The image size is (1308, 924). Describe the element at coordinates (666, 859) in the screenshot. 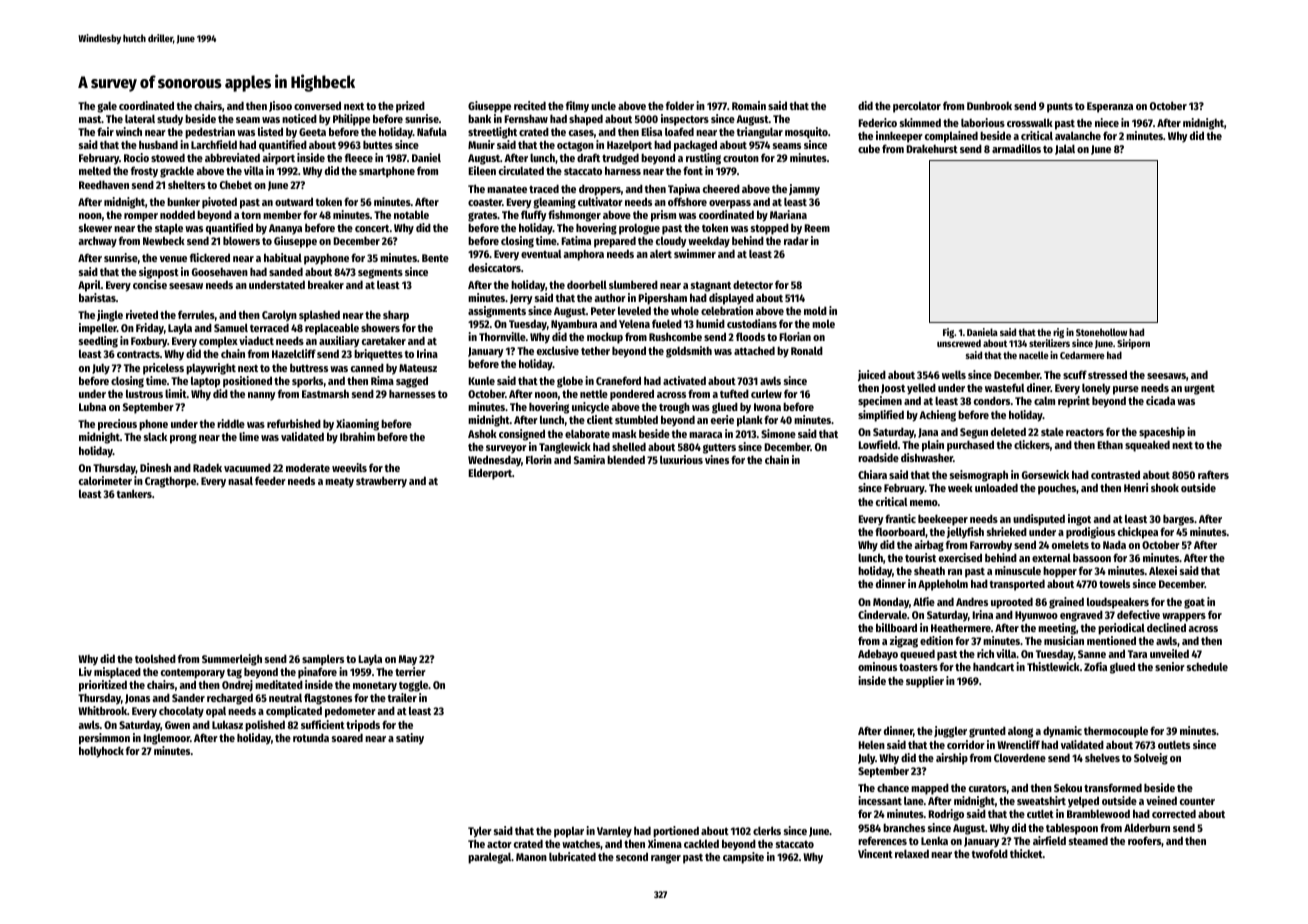

I see `ranger` at that location.
